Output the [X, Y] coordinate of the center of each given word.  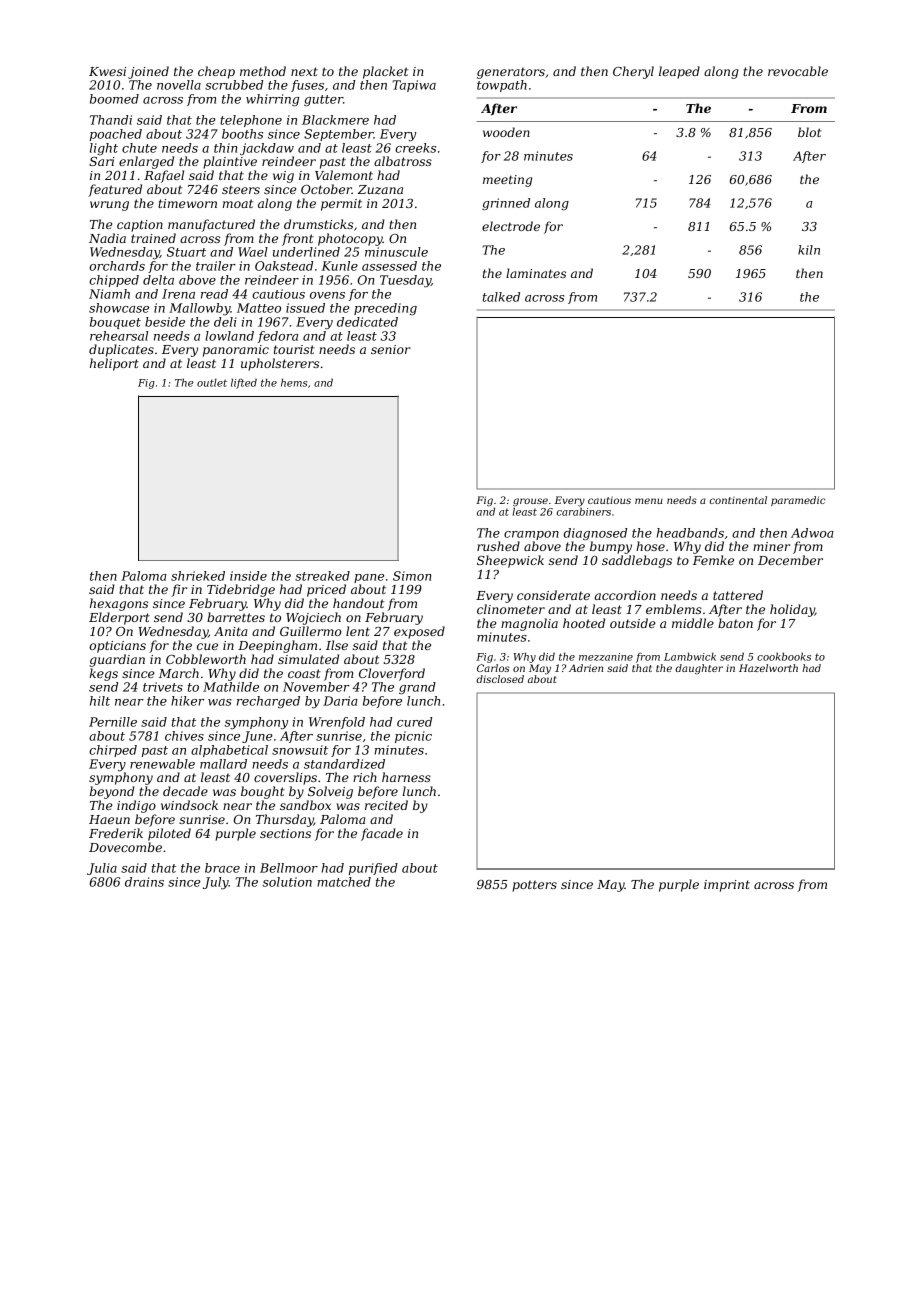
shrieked [198, 576]
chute [139, 148]
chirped [113, 751]
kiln [809, 250]
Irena [178, 294]
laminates [536, 273]
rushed [498, 546]
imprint [727, 886]
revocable [798, 71]
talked [501, 297]
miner [771, 546]
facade [382, 834]
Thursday [285, 820]
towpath [502, 86]
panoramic [236, 351]
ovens [327, 295]
